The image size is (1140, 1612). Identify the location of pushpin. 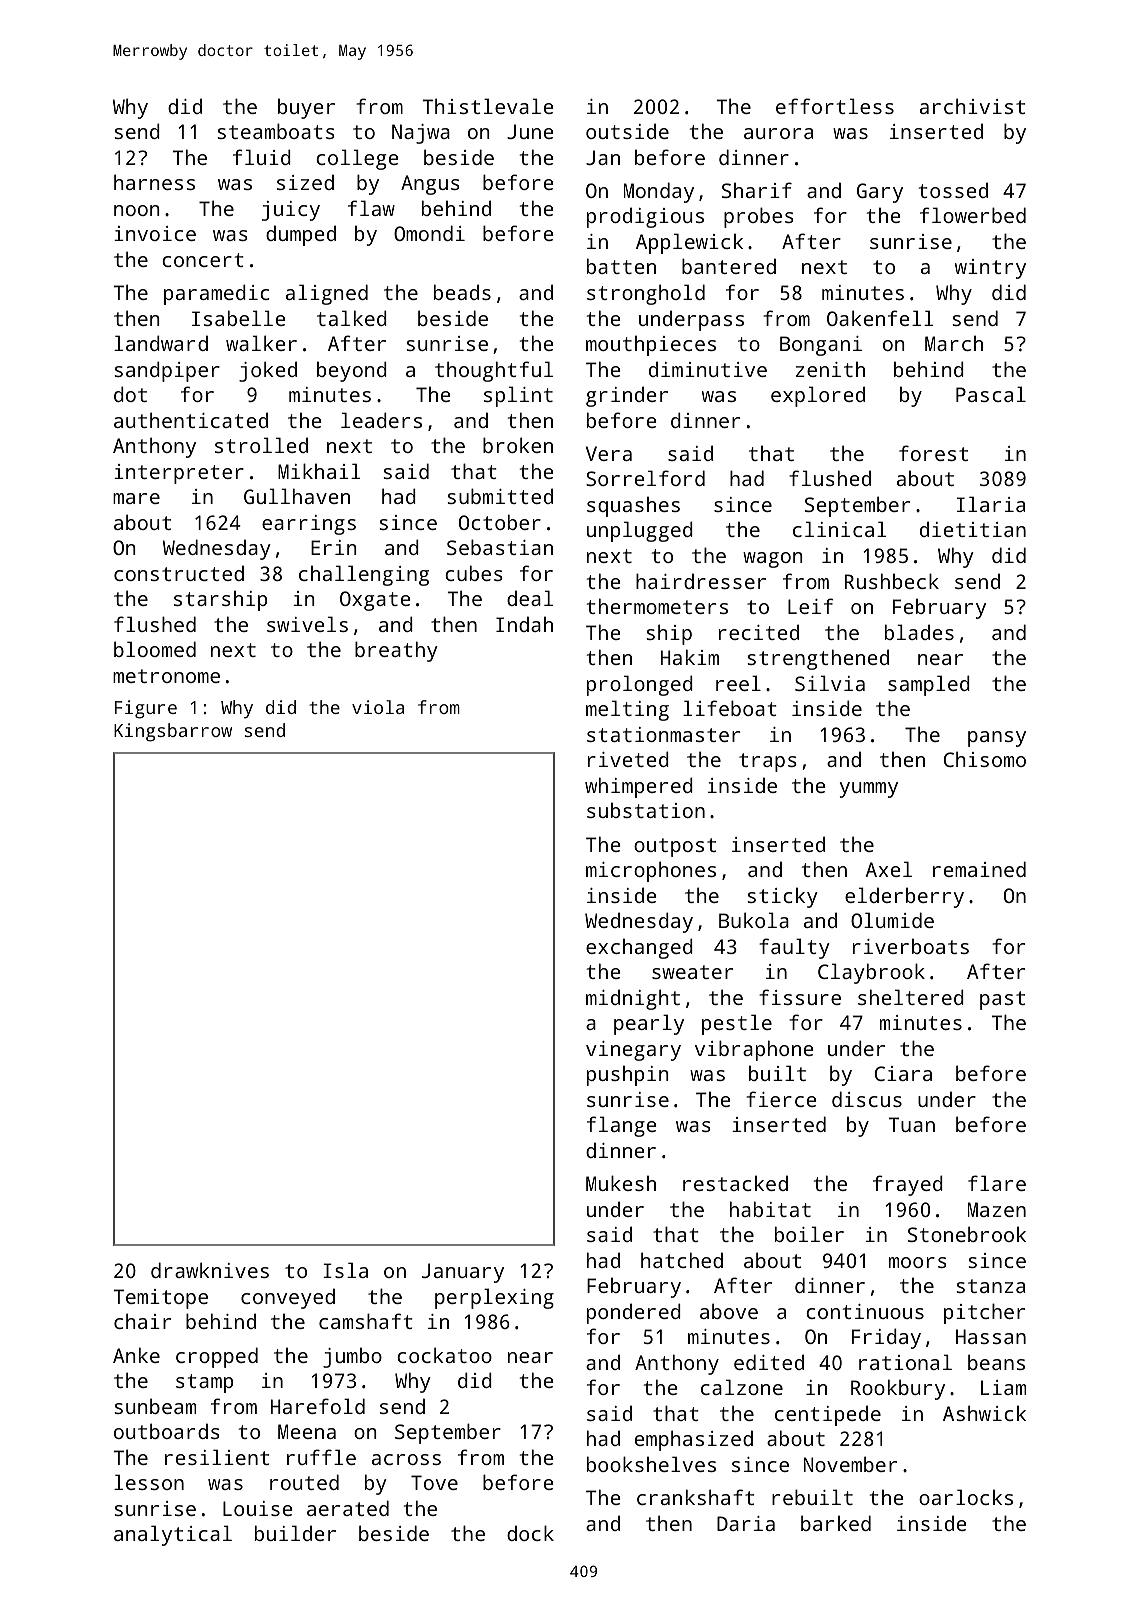
(628, 1075).
